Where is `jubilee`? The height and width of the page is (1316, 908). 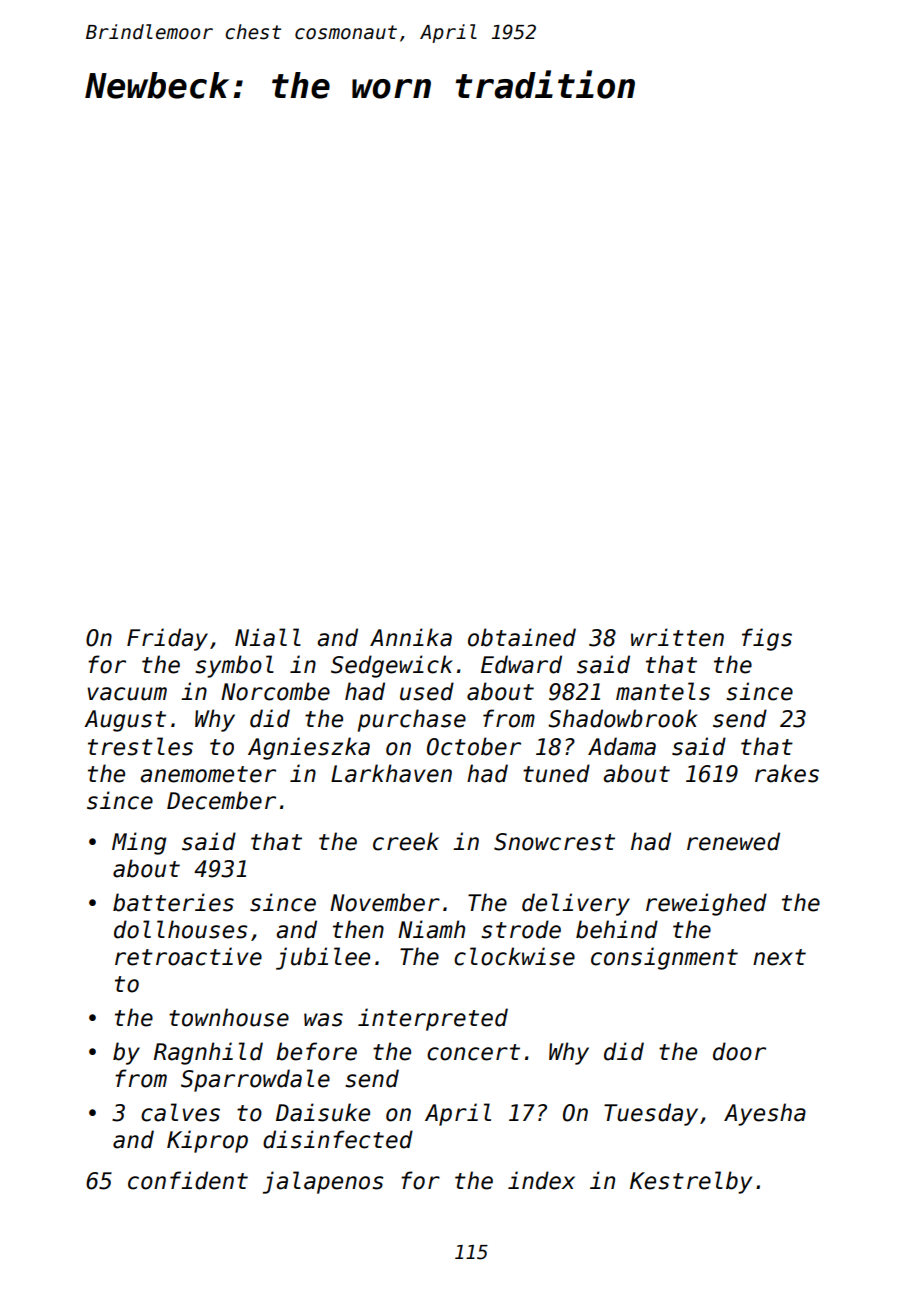
jubilee is located at coordinates (323, 958).
